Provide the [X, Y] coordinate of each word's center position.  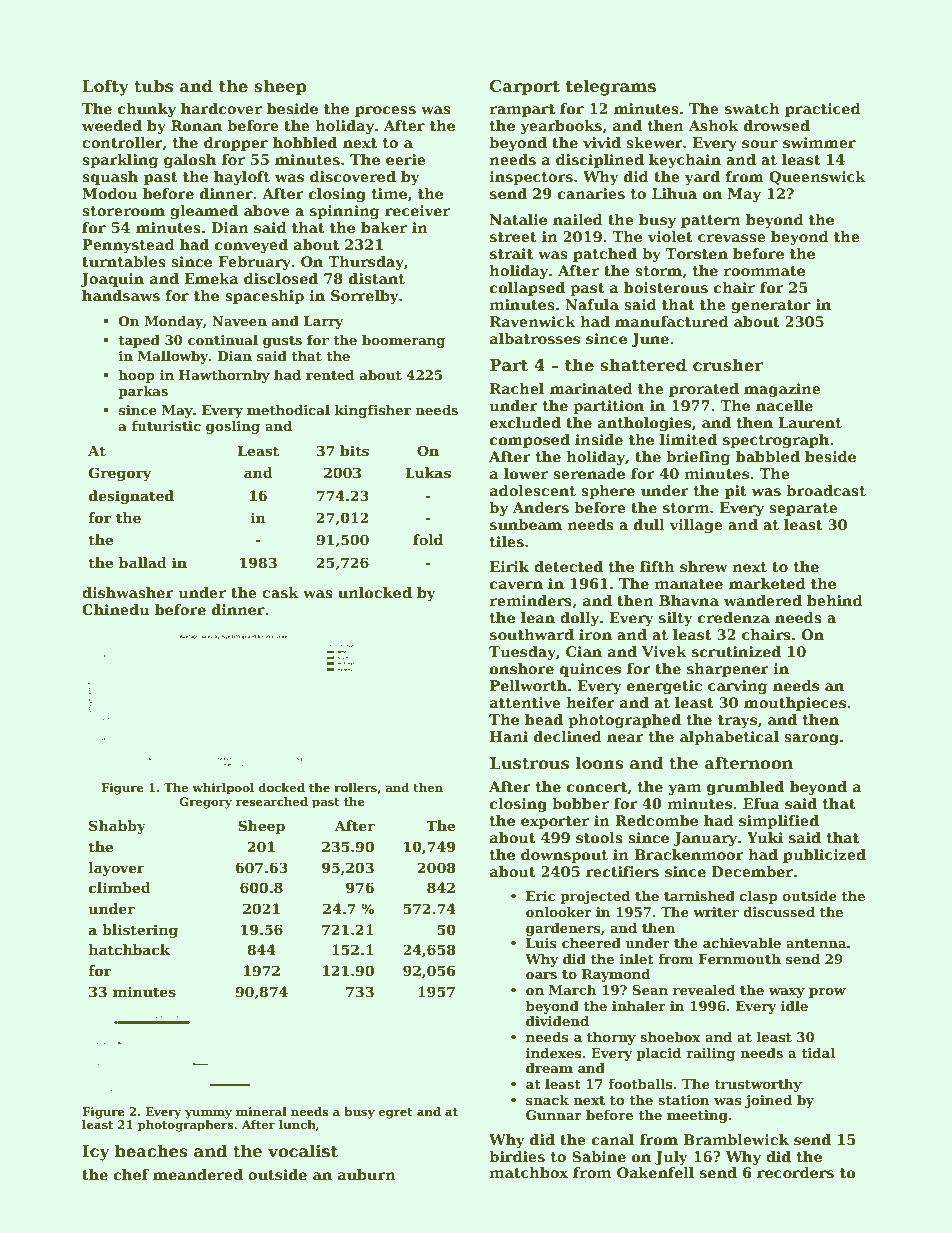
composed [530, 441]
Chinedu [116, 609]
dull [649, 524]
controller [122, 143]
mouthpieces [795, 704]
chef [131, 1174]
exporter [555, 822]
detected [568, 566]
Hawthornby [224, 376]
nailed [578, 219]
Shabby [117, 827]
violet [670, 236]
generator [771, 306]
